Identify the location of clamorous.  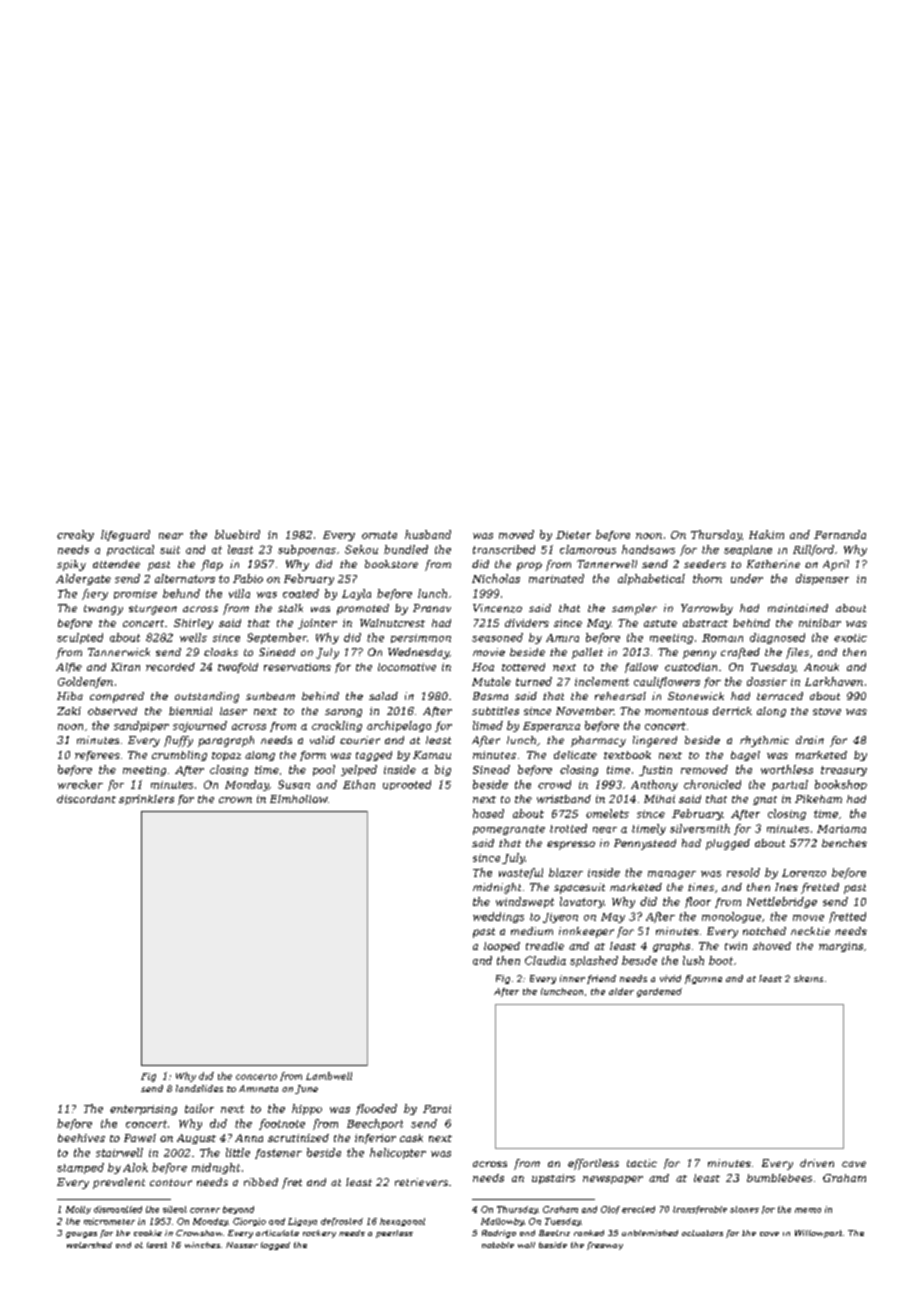
(588, 549).
